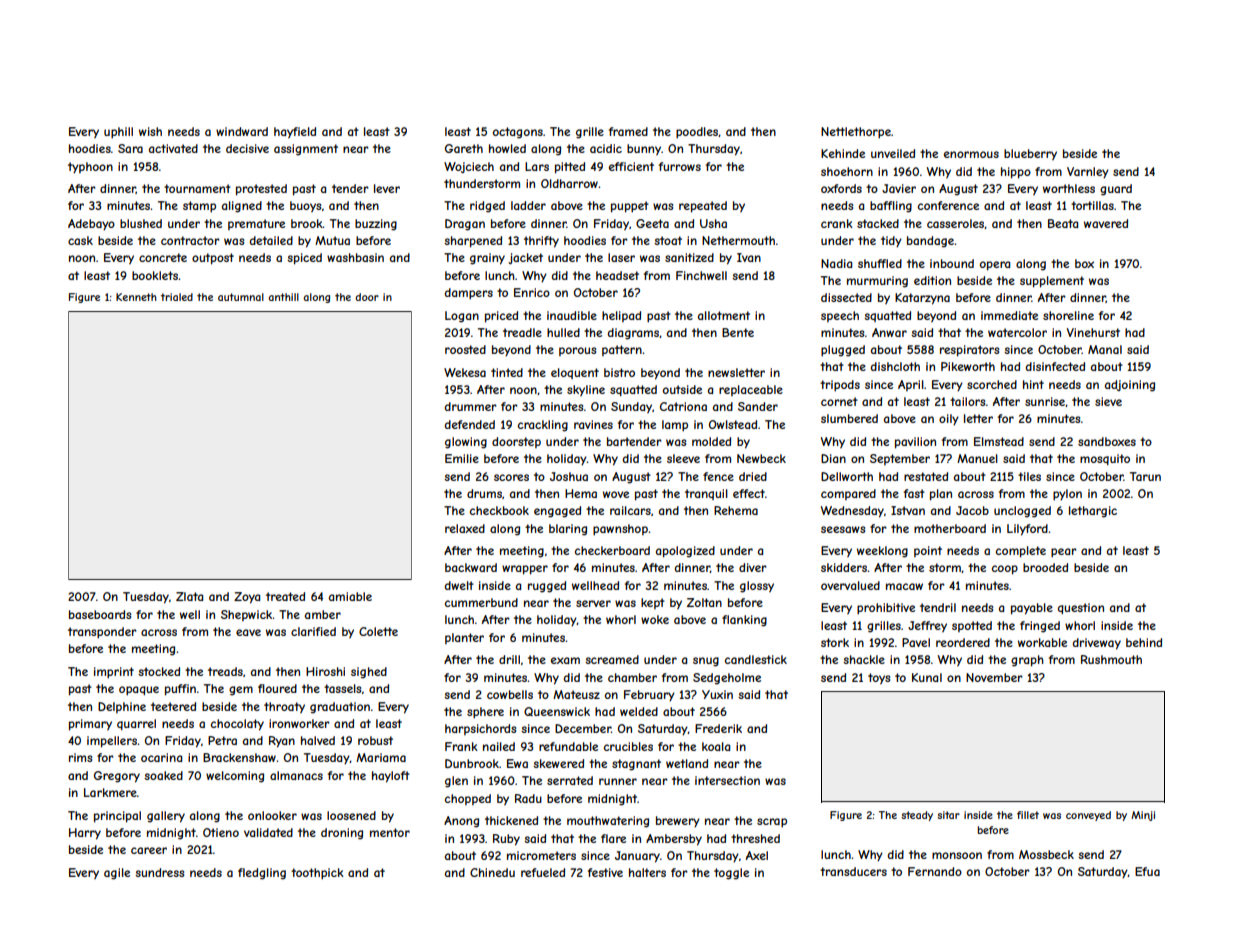 The image size is (1233, 952). Describe the element at coordinates (136, 297) in the image. I see `Kenneth` at that location.
